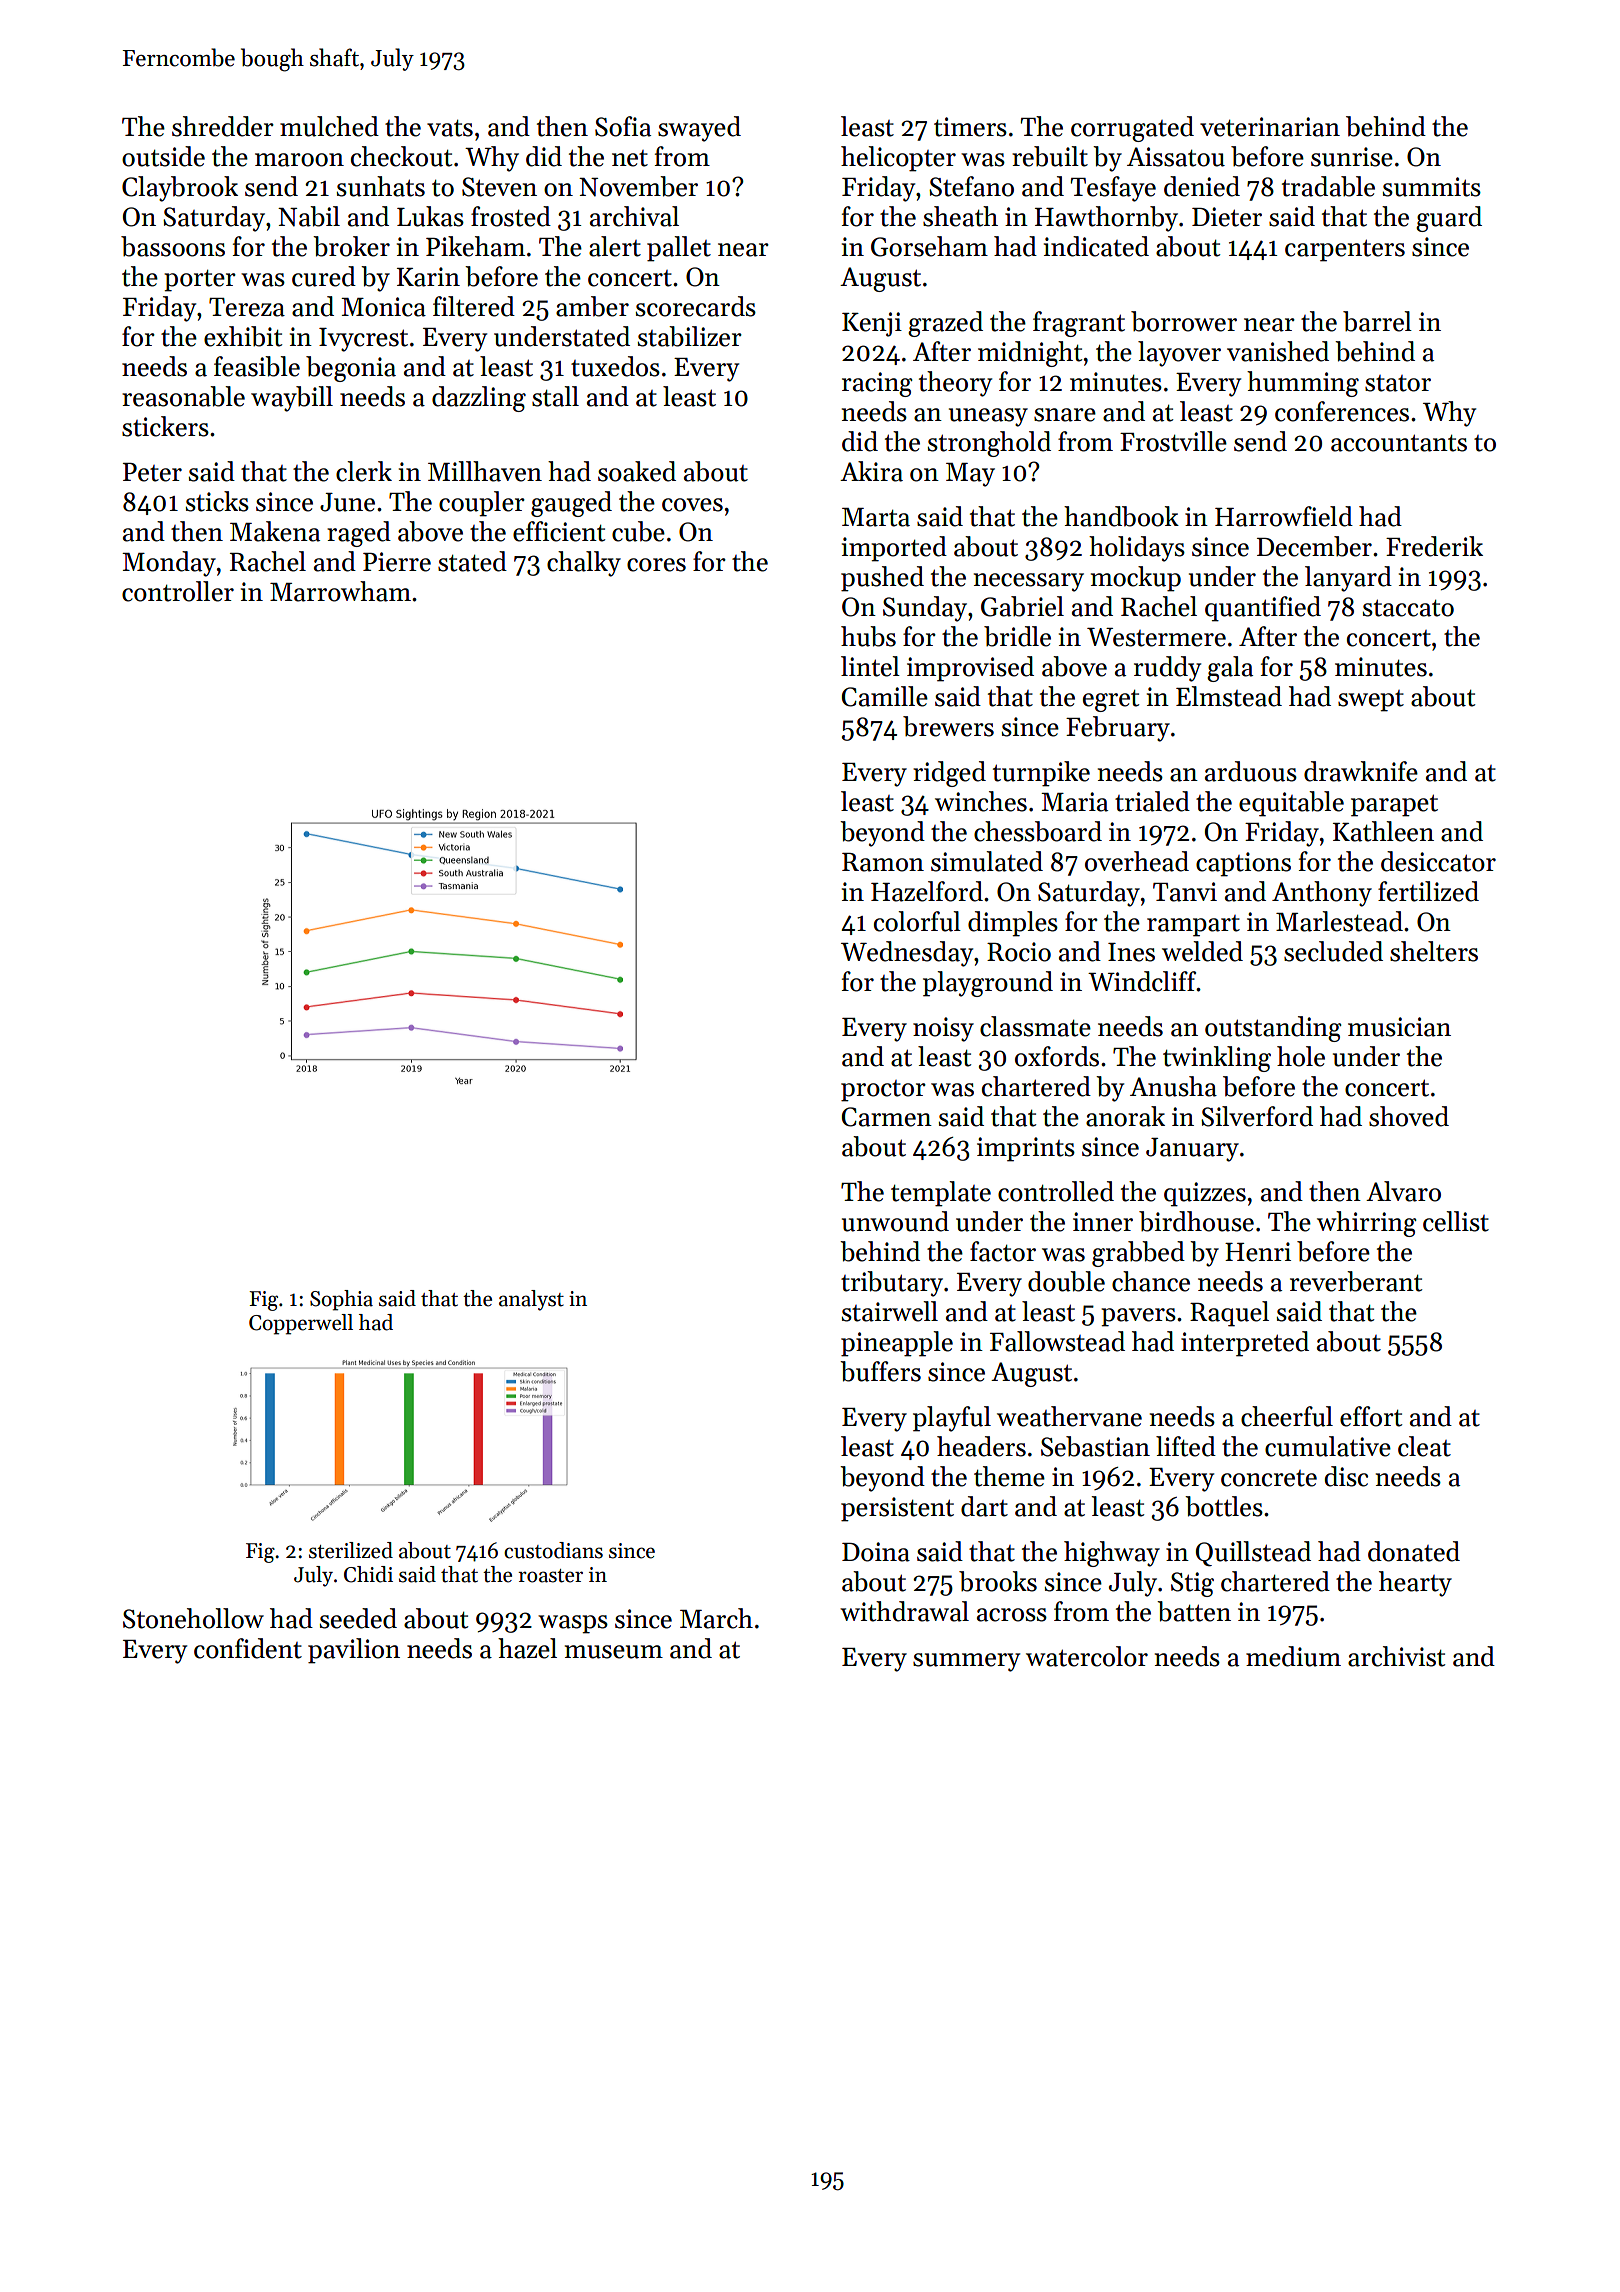 This page has width=1620, height=2292. Describe the element at coordinates (223, 126) in the page. I see `shredder` at that location.
